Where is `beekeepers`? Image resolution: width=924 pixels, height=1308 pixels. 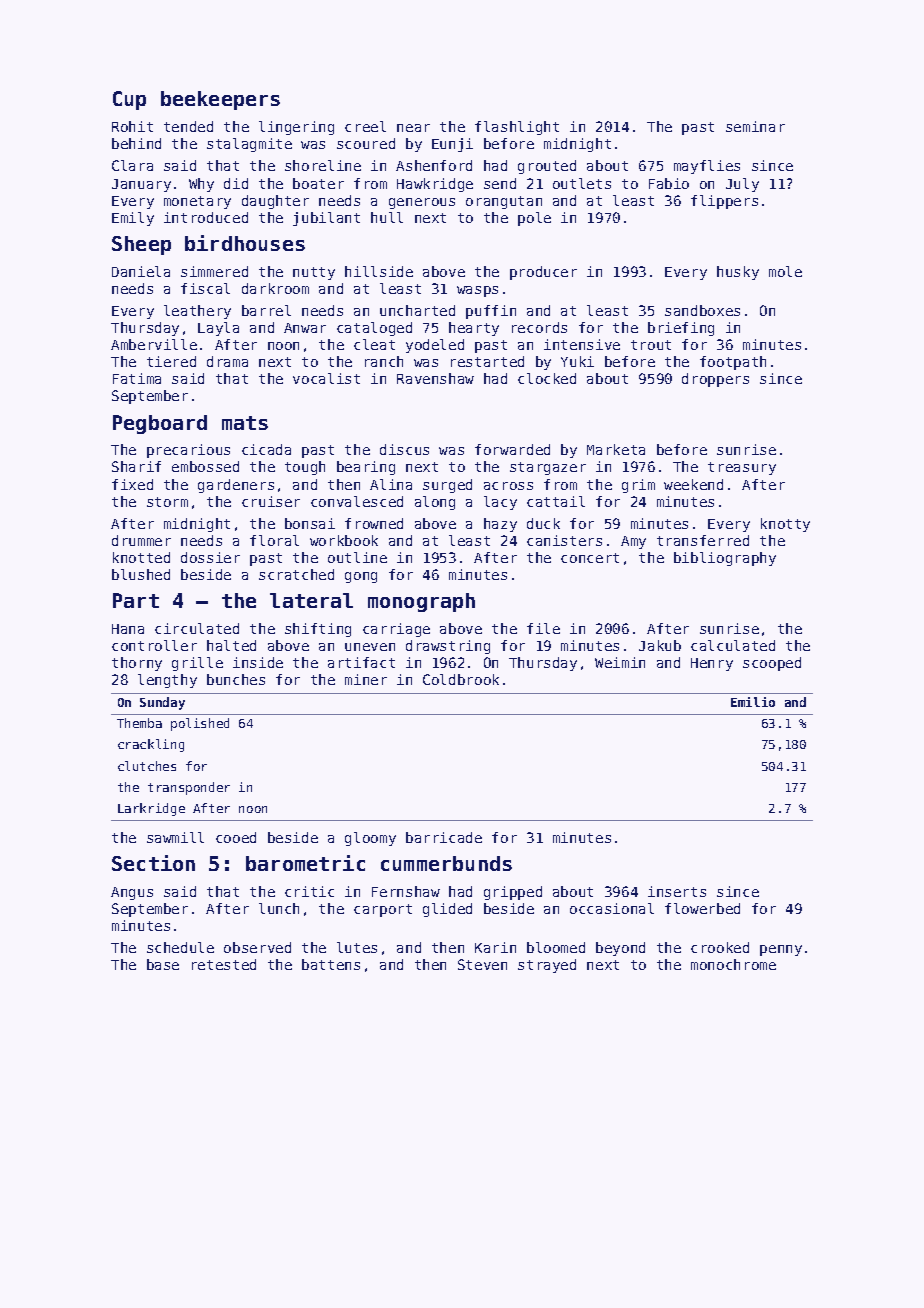
beekeepers is located at coordinates (220, 100).
